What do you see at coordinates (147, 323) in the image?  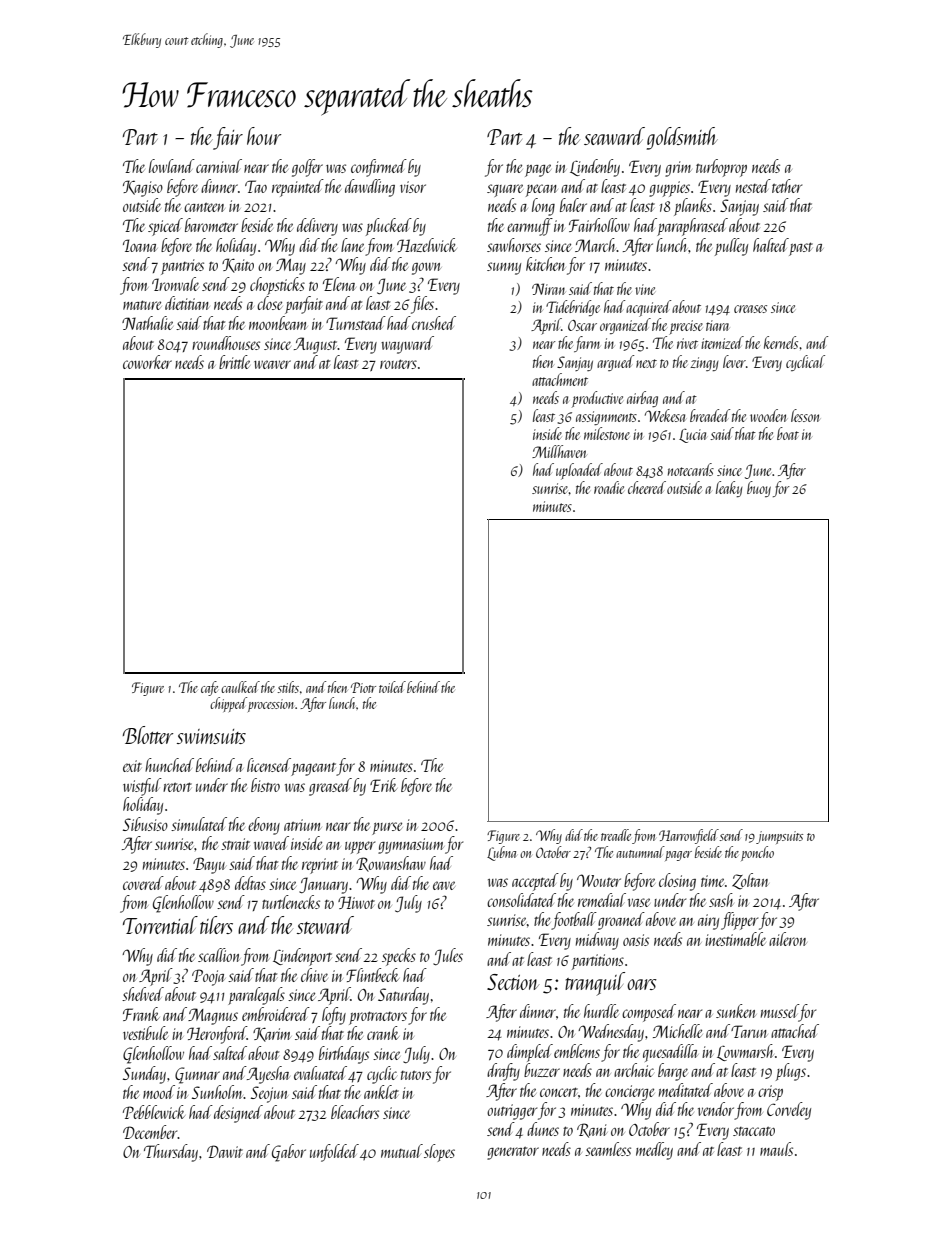 I see `Nathalie` at bounding box center [147, 323].
